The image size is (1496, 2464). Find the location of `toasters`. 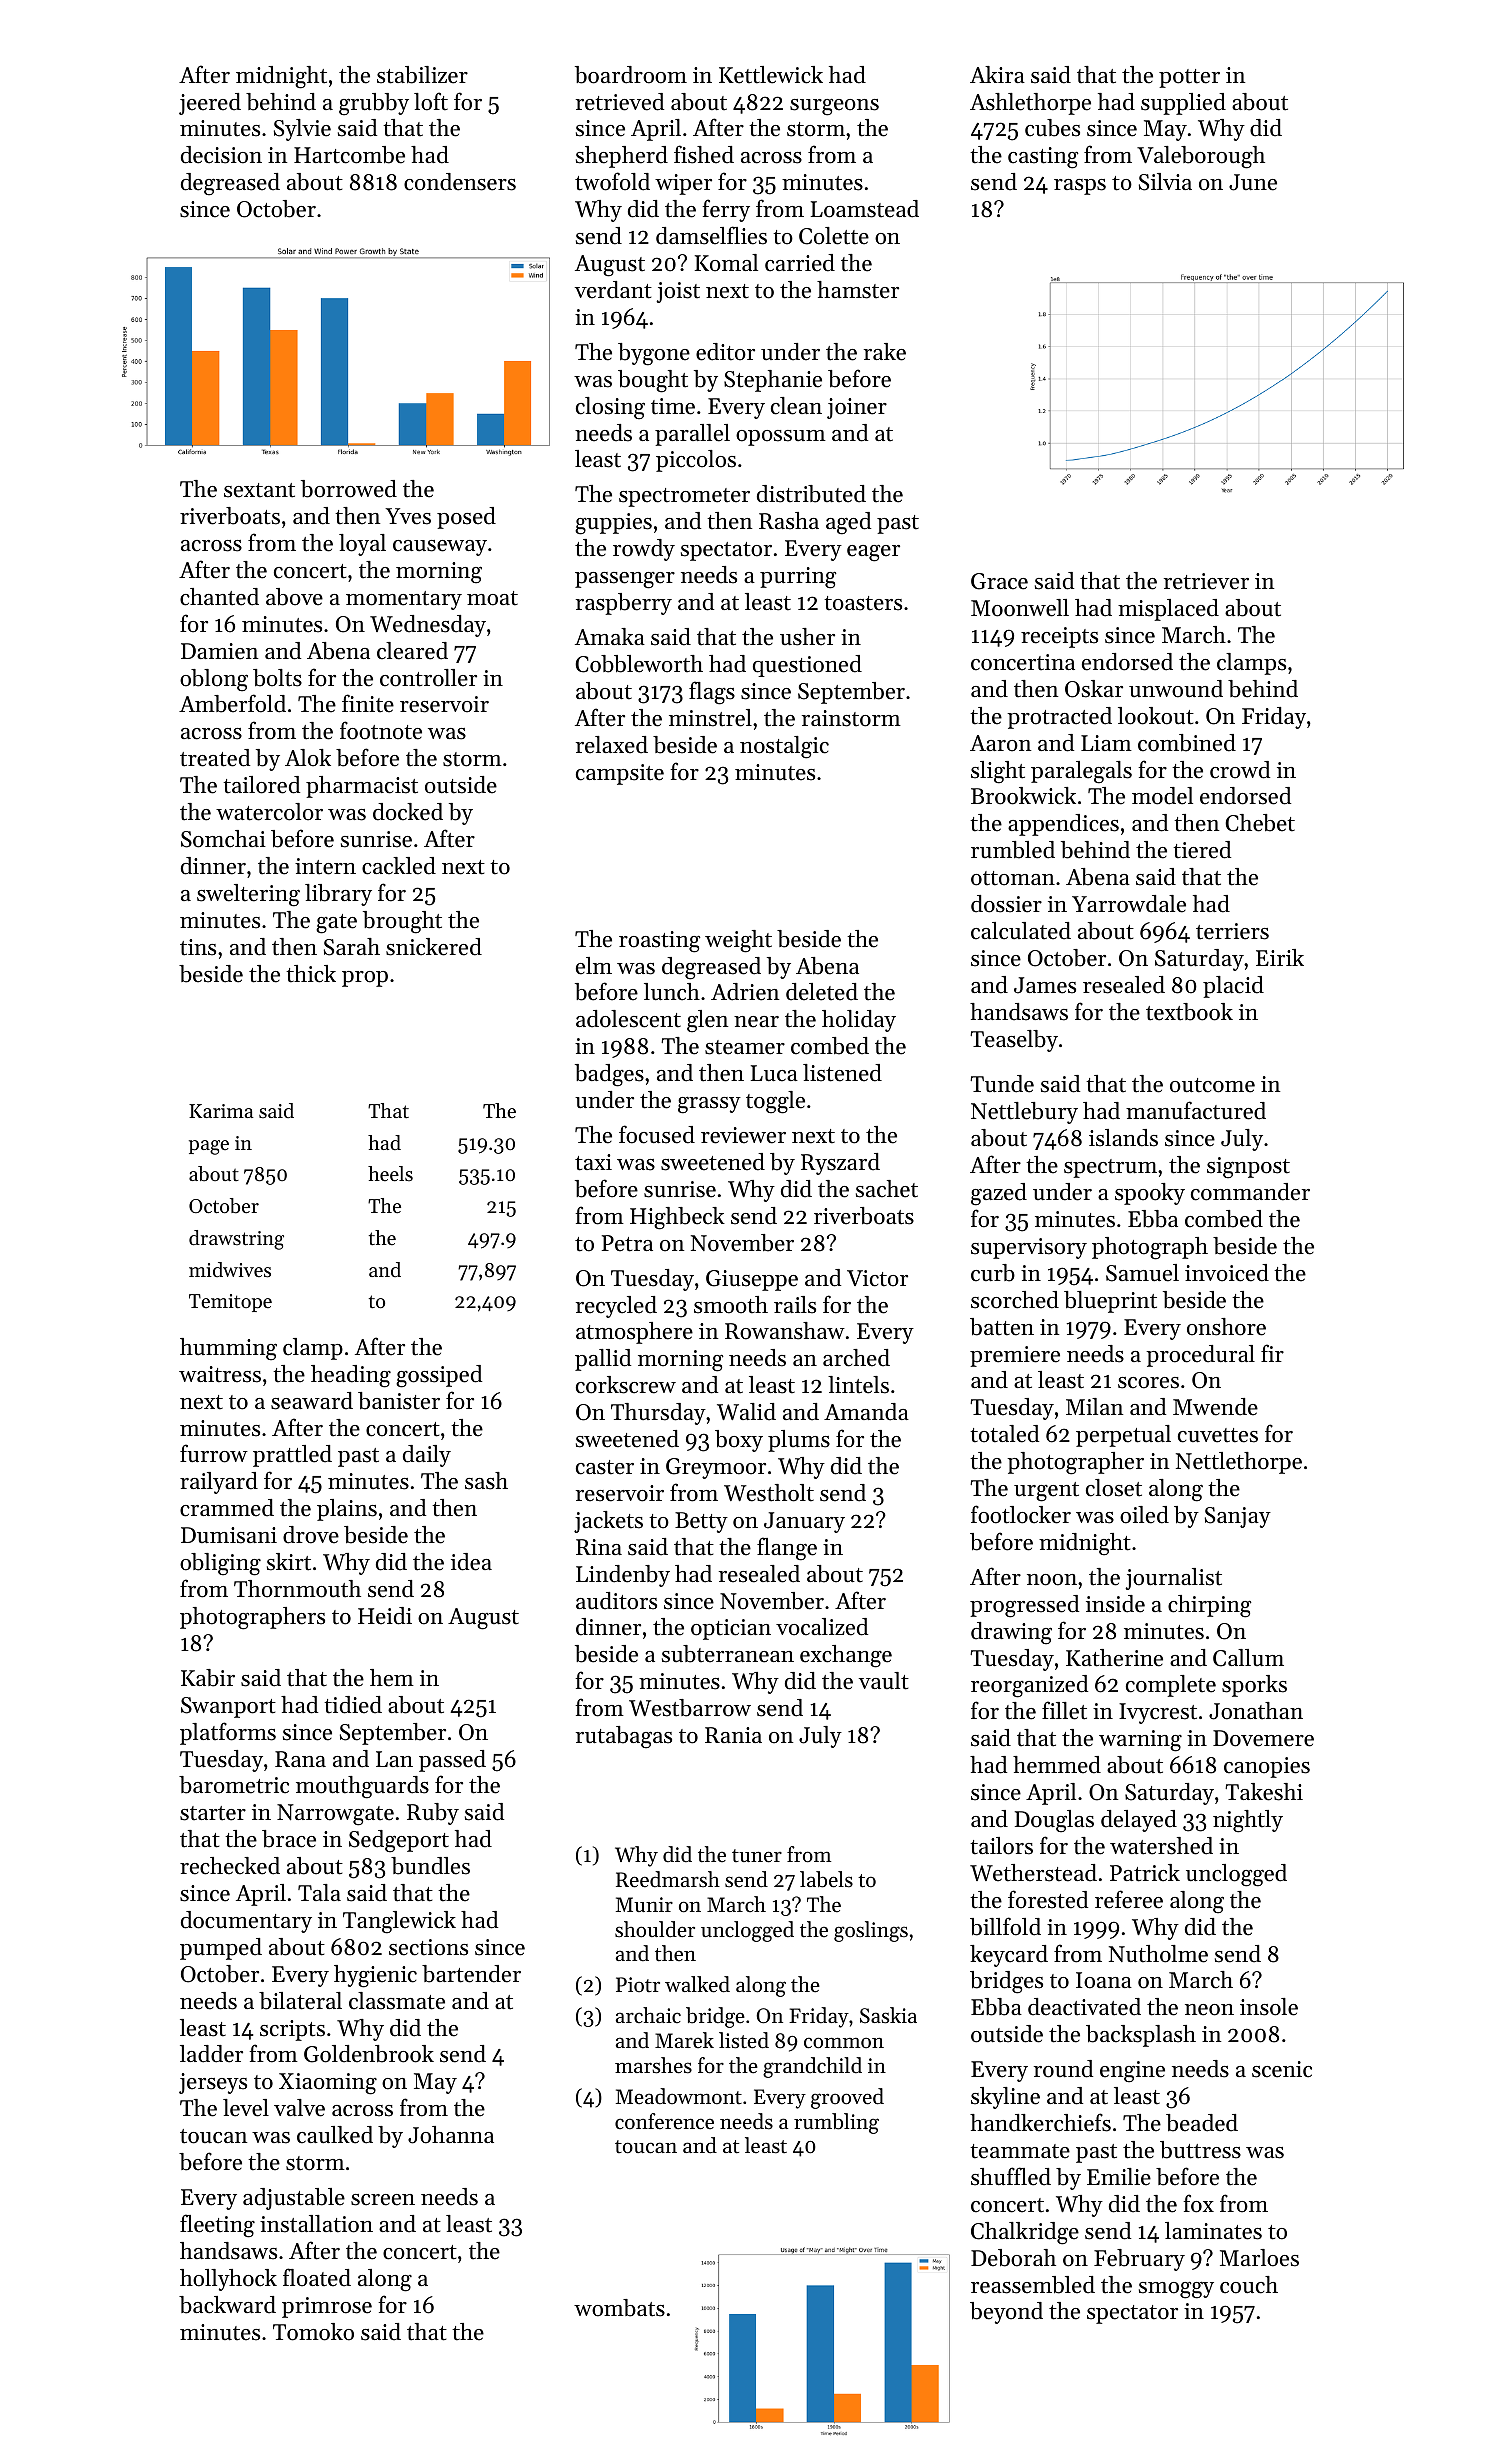

toasters is located at coordinates (863, 603).
